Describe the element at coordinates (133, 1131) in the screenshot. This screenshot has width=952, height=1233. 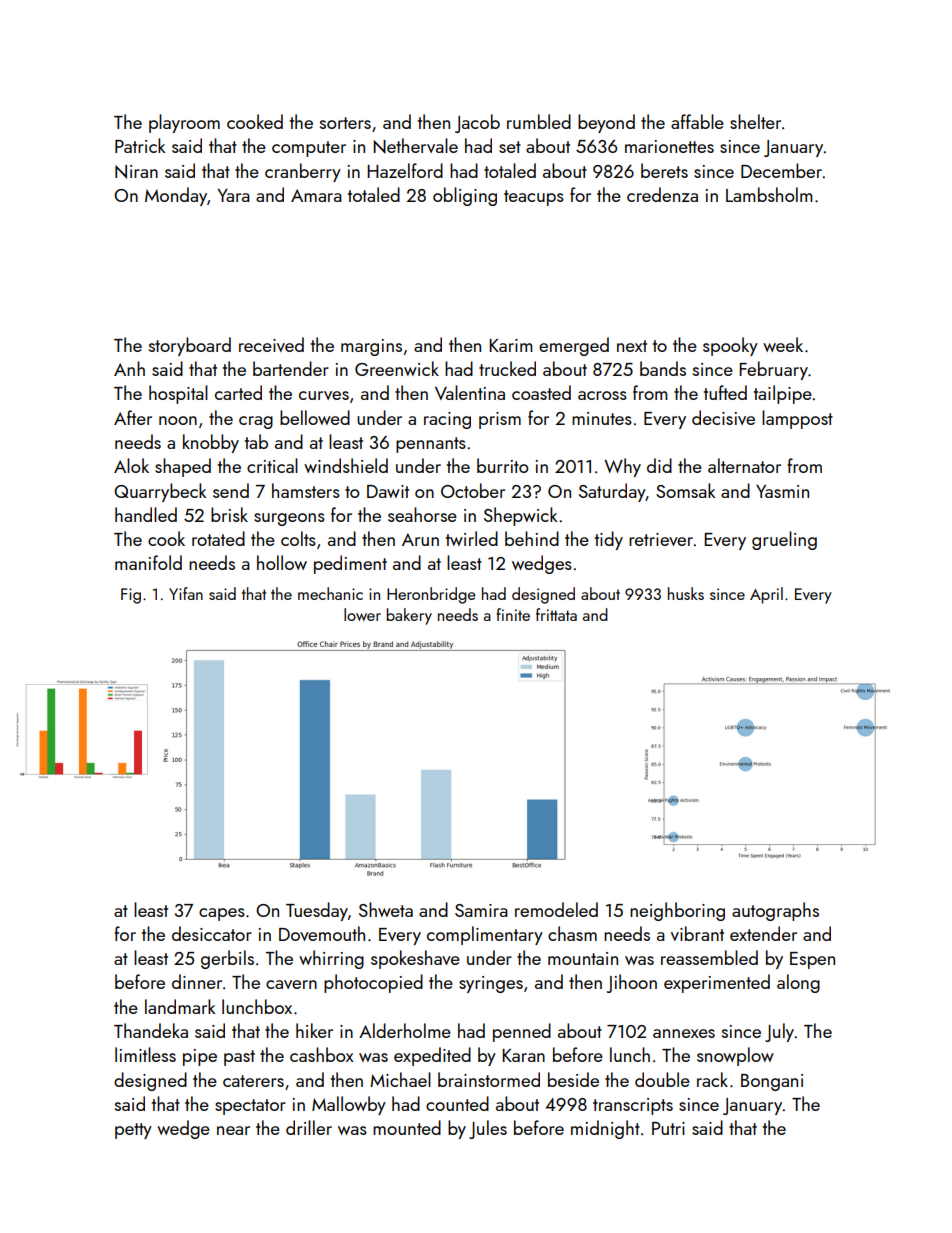
I see `petty` at that location.
